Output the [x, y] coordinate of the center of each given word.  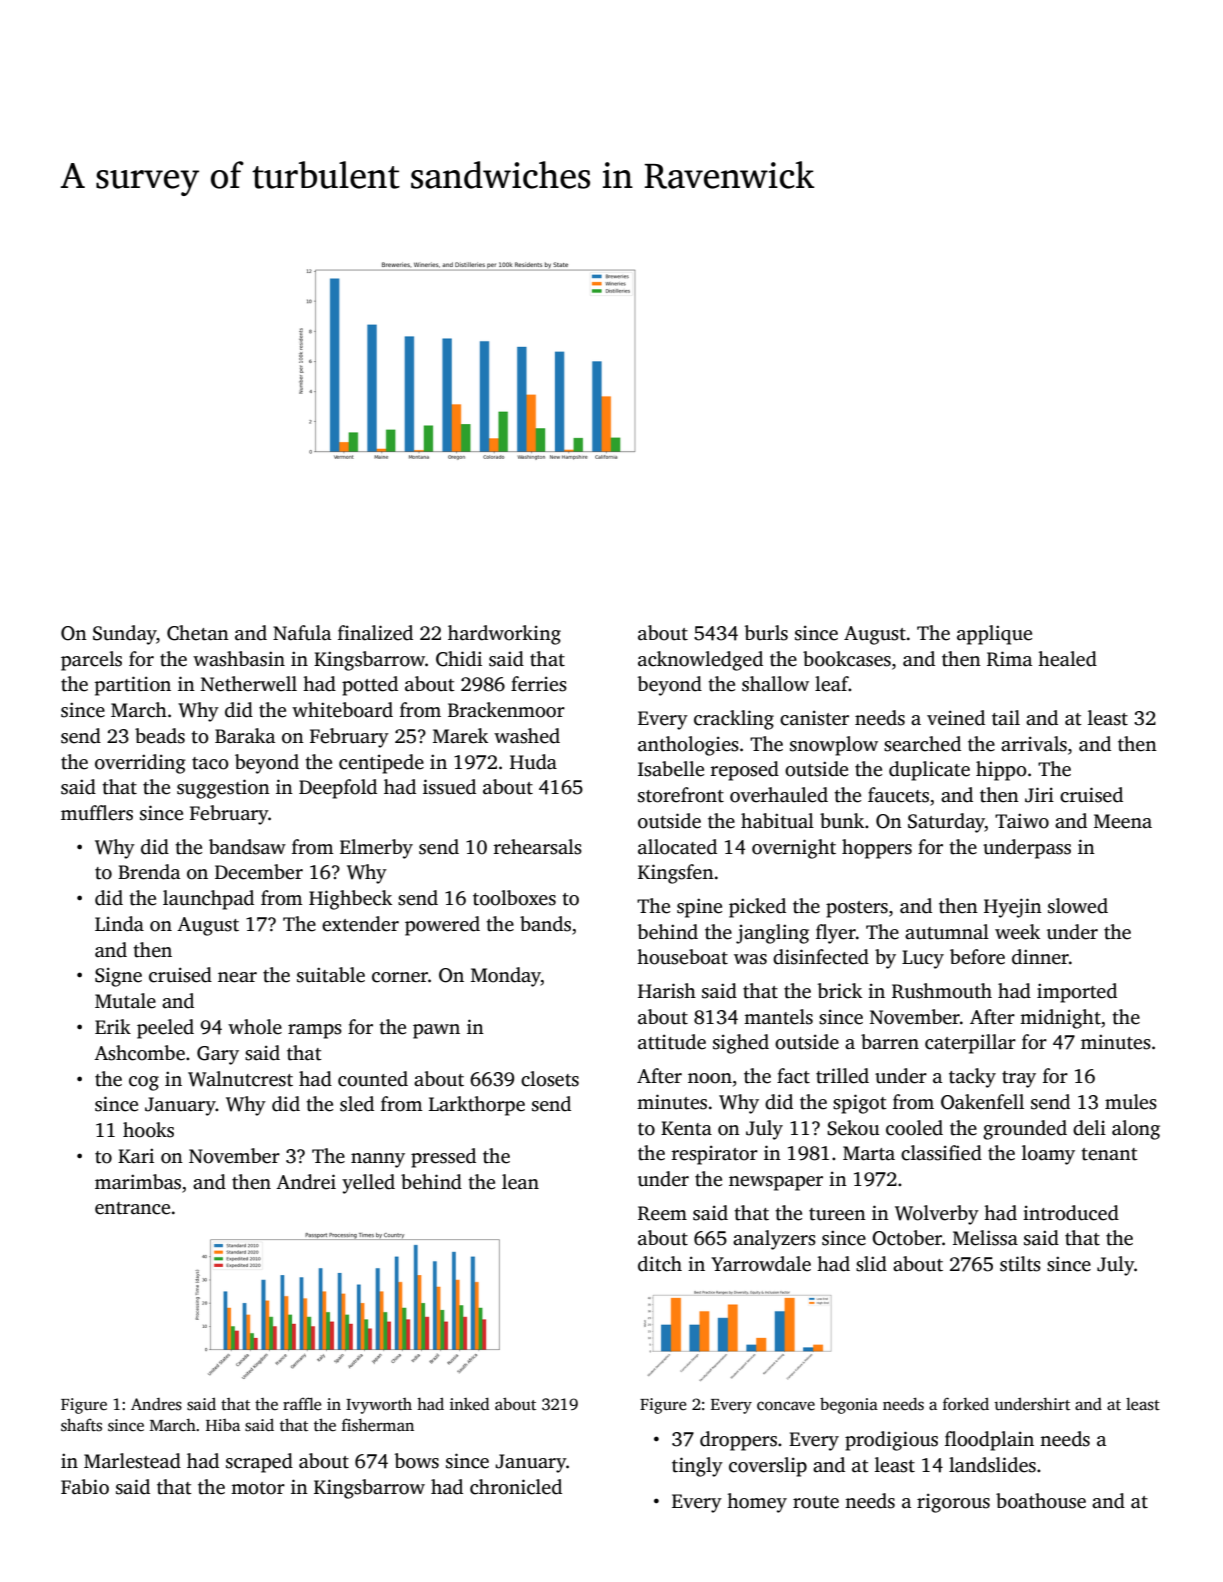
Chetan [198, 633]
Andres [156, 1404]
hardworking [504, 635]
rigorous [953, 1503]
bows [416, 1461]
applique [994, 635]
